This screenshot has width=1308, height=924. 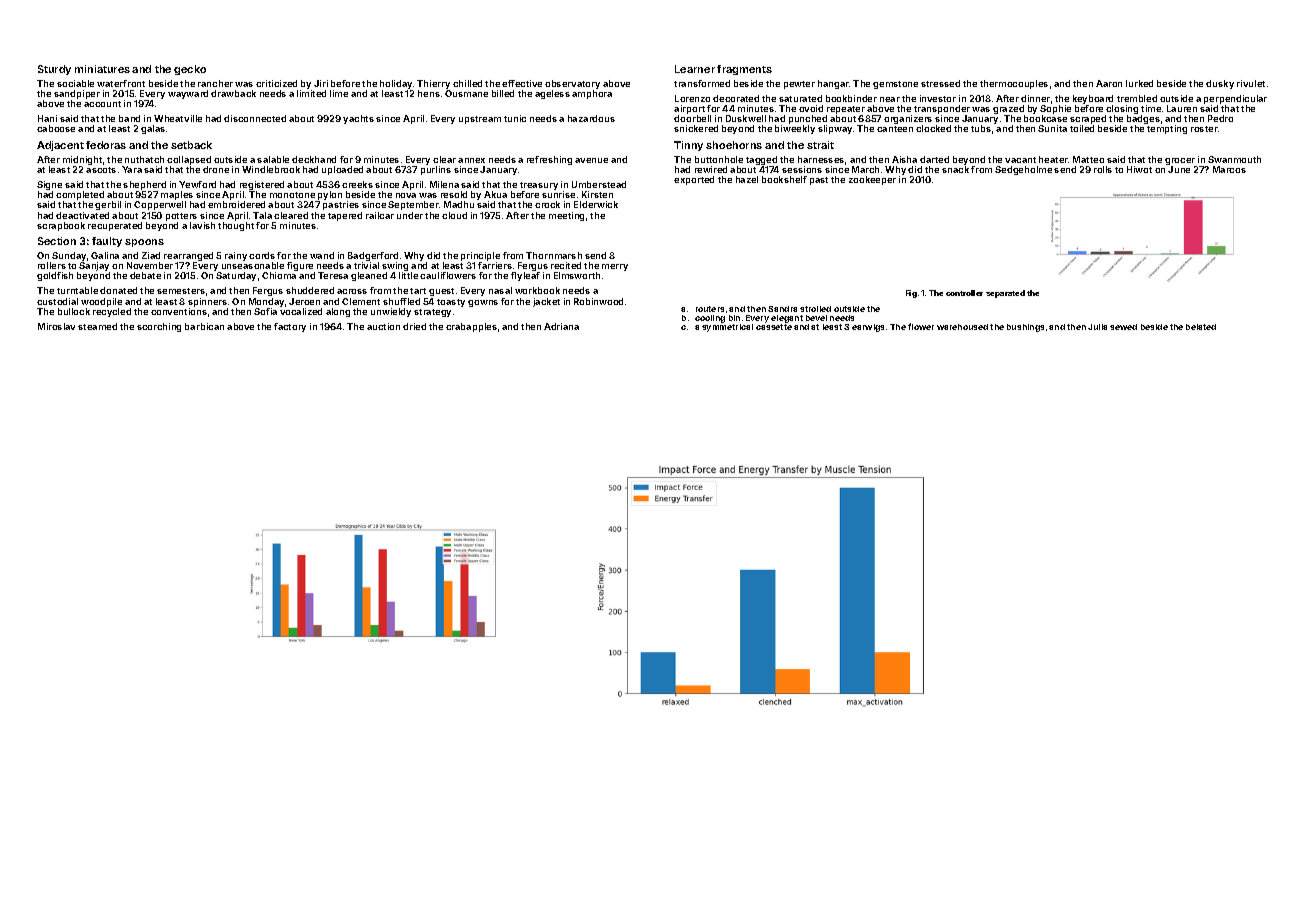 What do you see at coordinates (56, 326) in the screenshot?
I see `Miroslav` at bounding box center [56, 326].
